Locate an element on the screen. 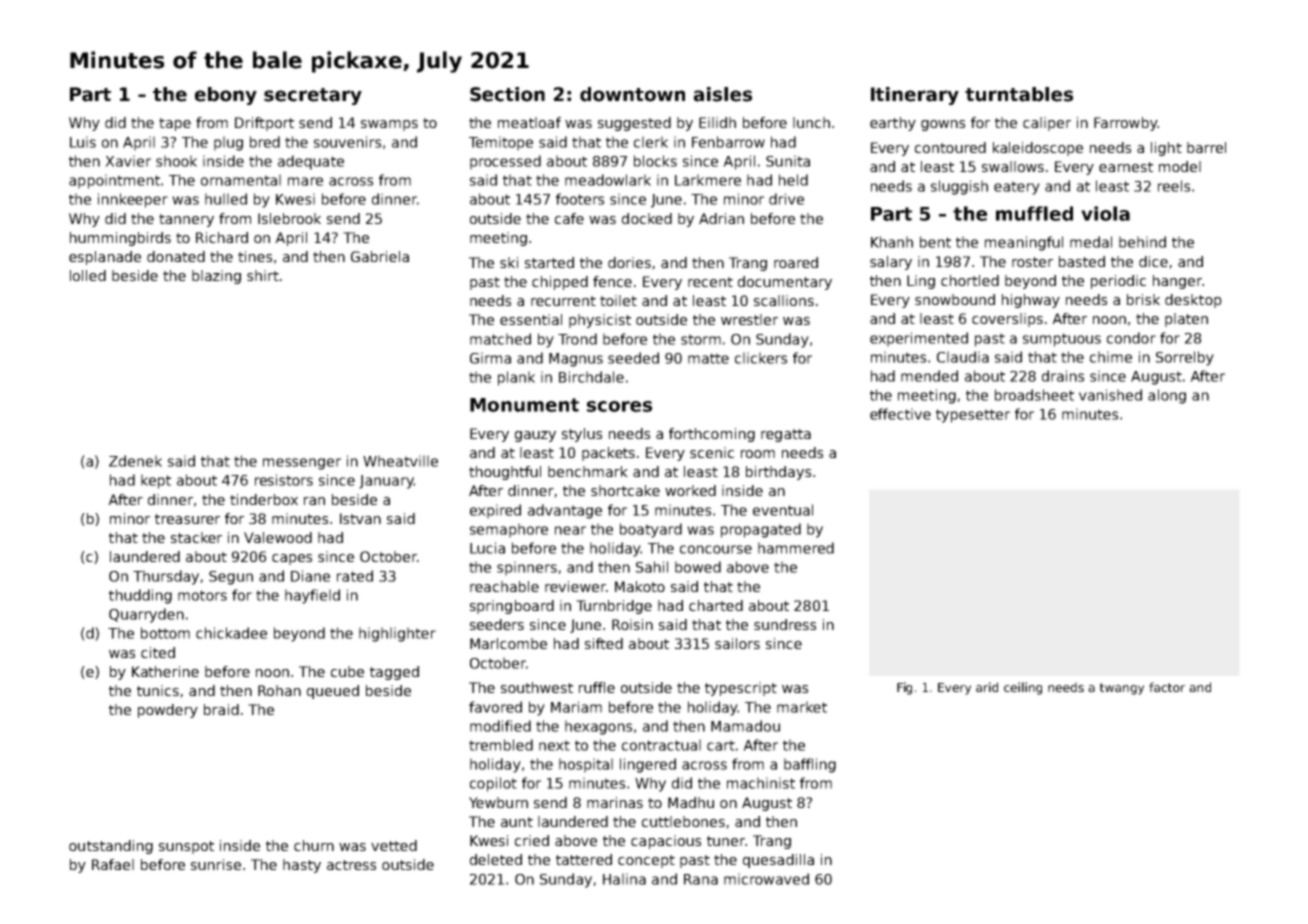 This screenshot has width=1308, height=924. twangy is located at coordinates (1122, 689).
